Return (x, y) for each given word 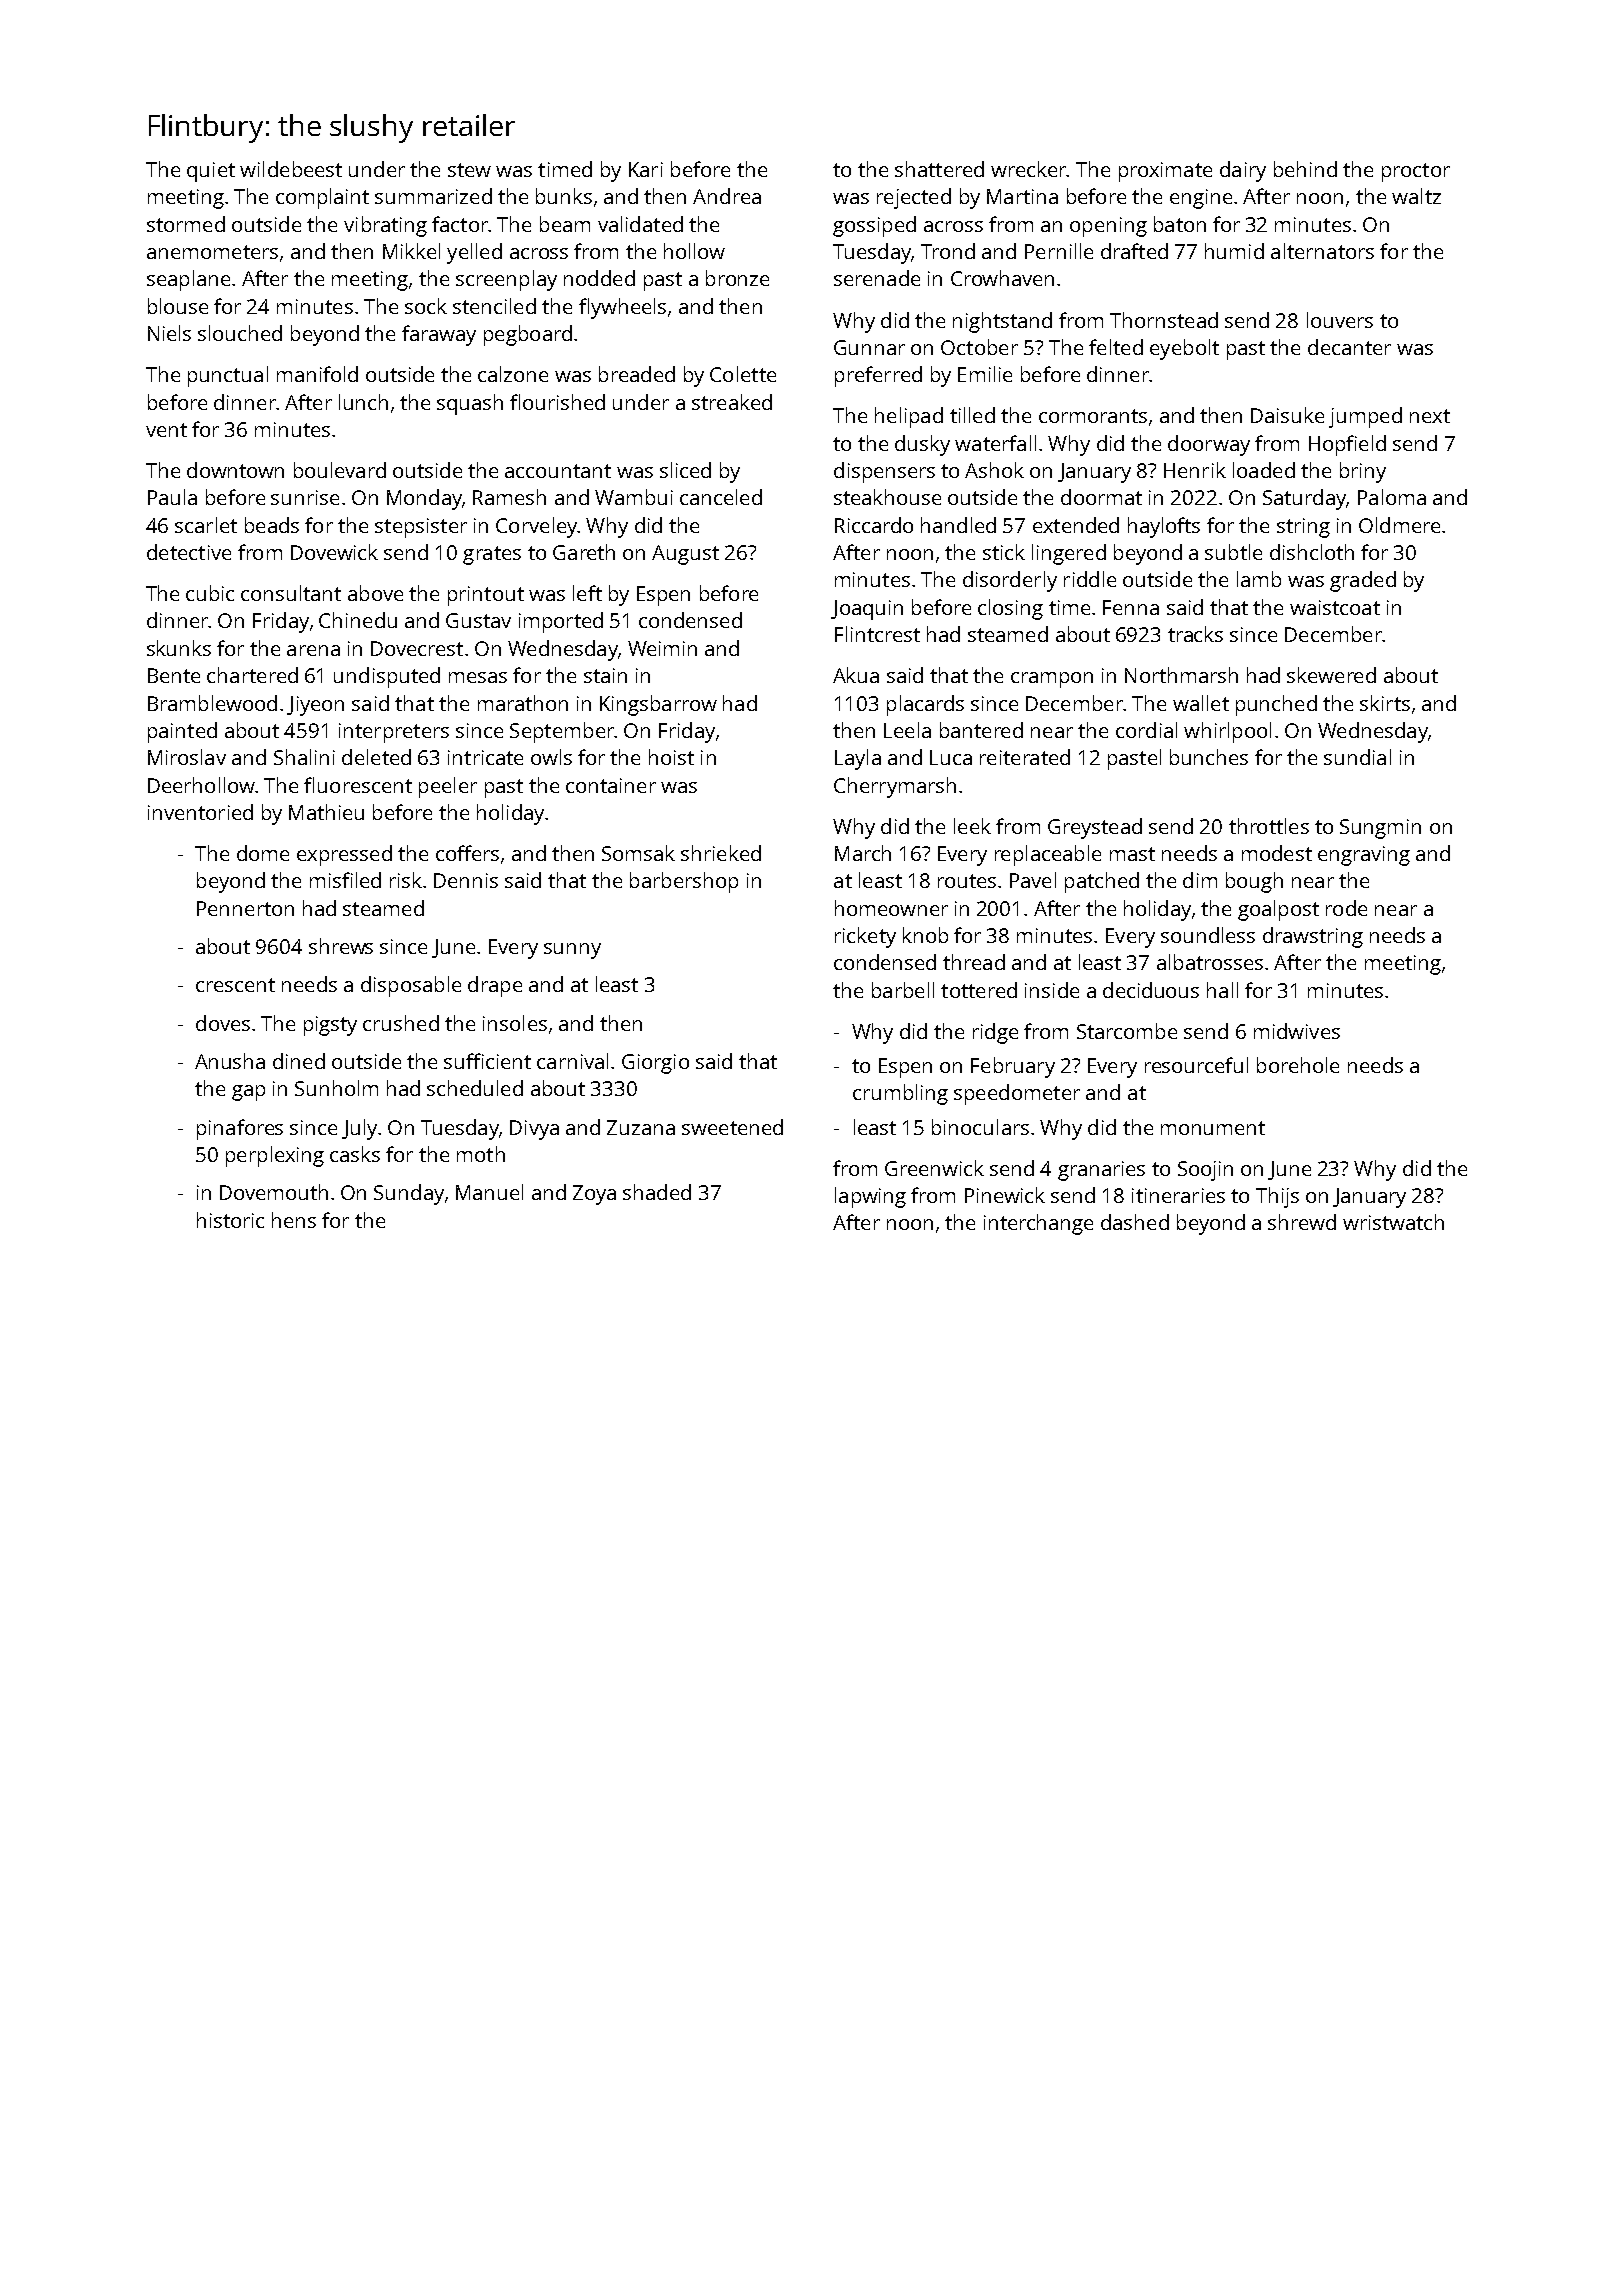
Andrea (727, 196)
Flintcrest (877, 634)
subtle (1233, 552)
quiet (211, 172)
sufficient (487, 1061)
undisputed (387, 677)
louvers (1340, 320)
